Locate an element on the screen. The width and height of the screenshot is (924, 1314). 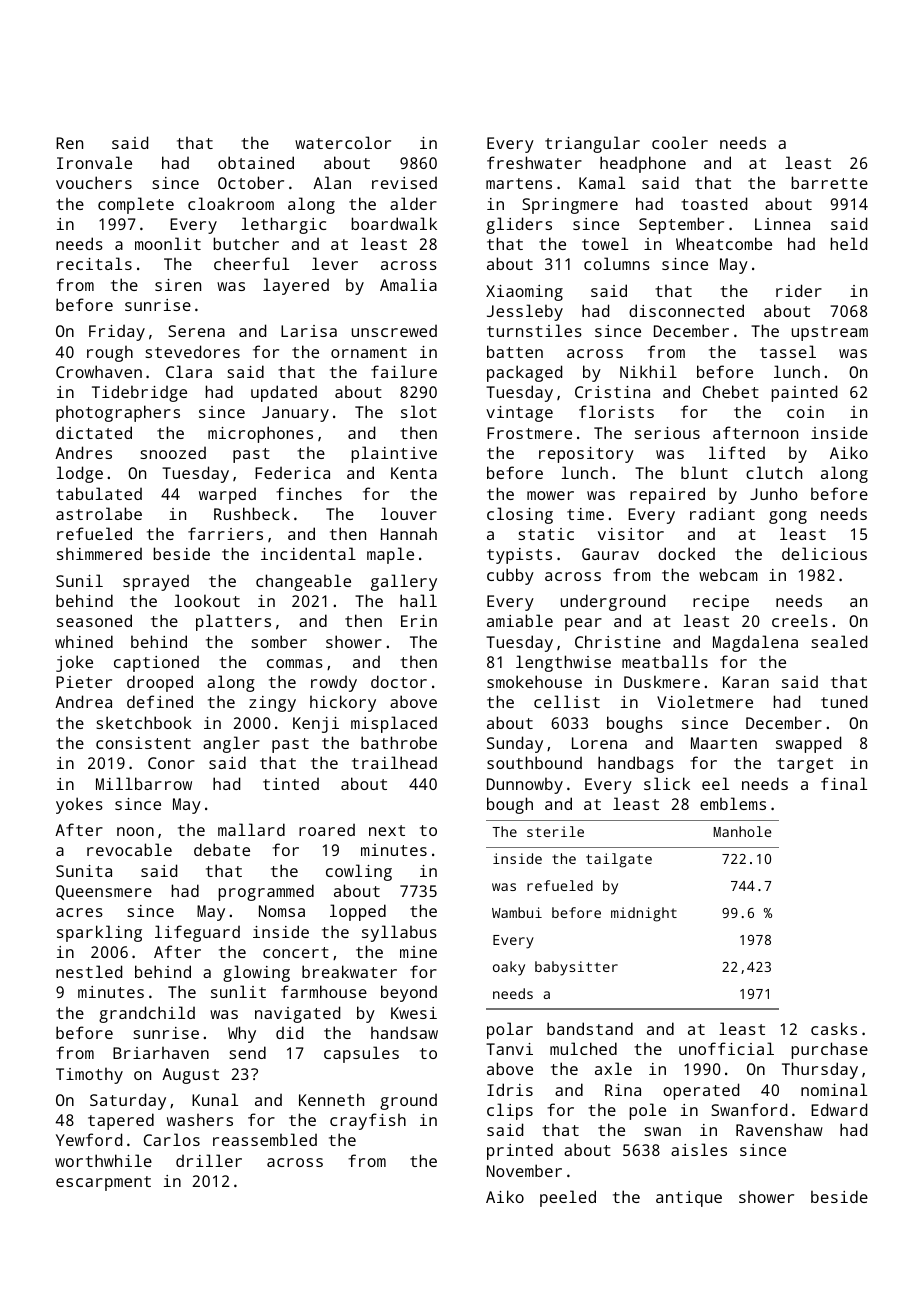
midnight is located at coordinates (644, 914).
